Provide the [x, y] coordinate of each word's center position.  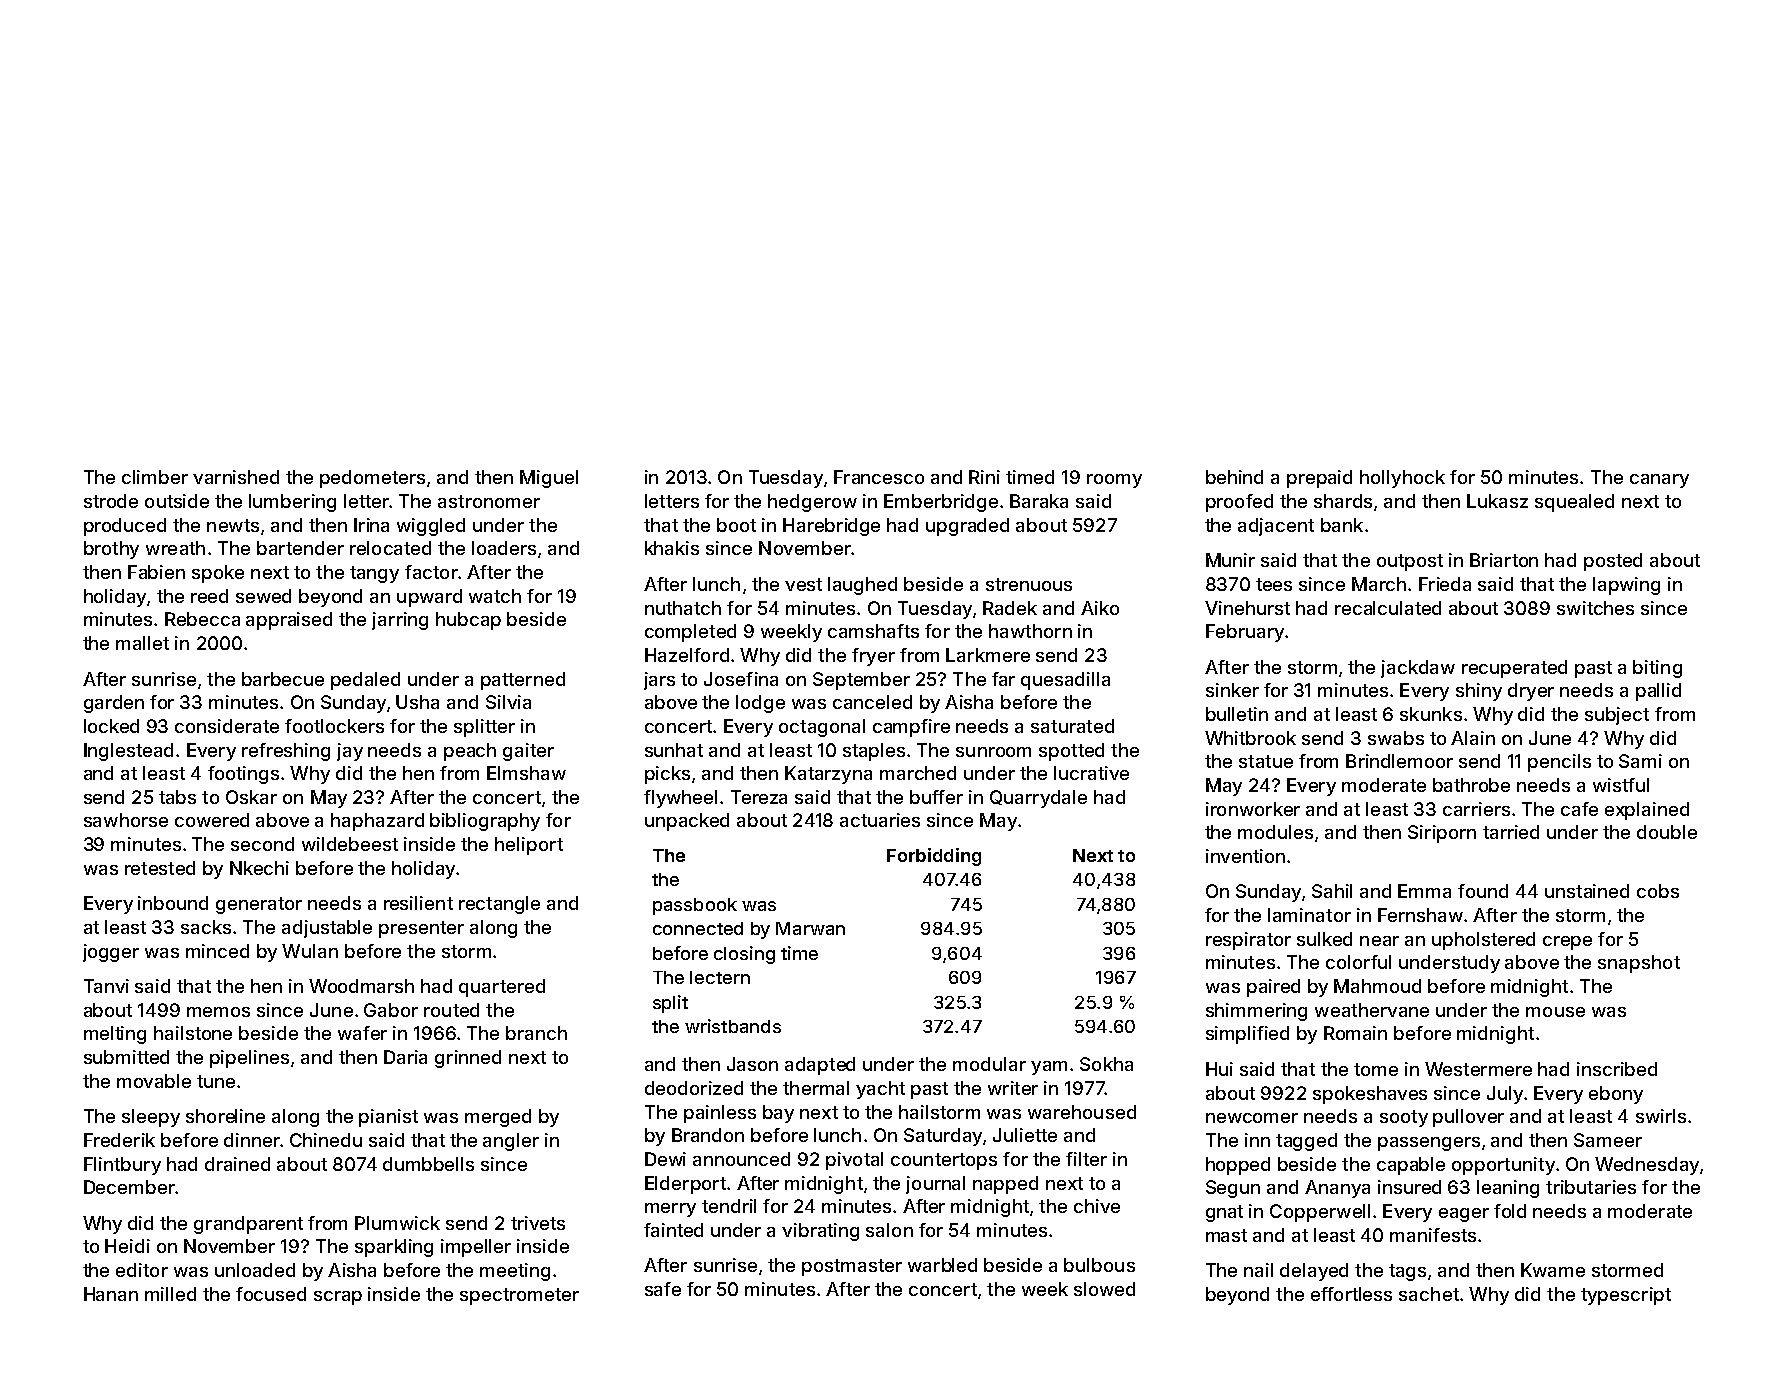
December [129, 1187]
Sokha [1106, 1064]
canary [1659, 481]
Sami [1640, 761]
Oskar [251, 797]
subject [1617, 716]
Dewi [665, 1159]
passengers [1429, 1144]
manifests [1433, 1235]
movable [154, 1081]
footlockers [334, 726]
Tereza [759, 797]
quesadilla [1065, 681]
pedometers [372, 479]
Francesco [879, 477]
